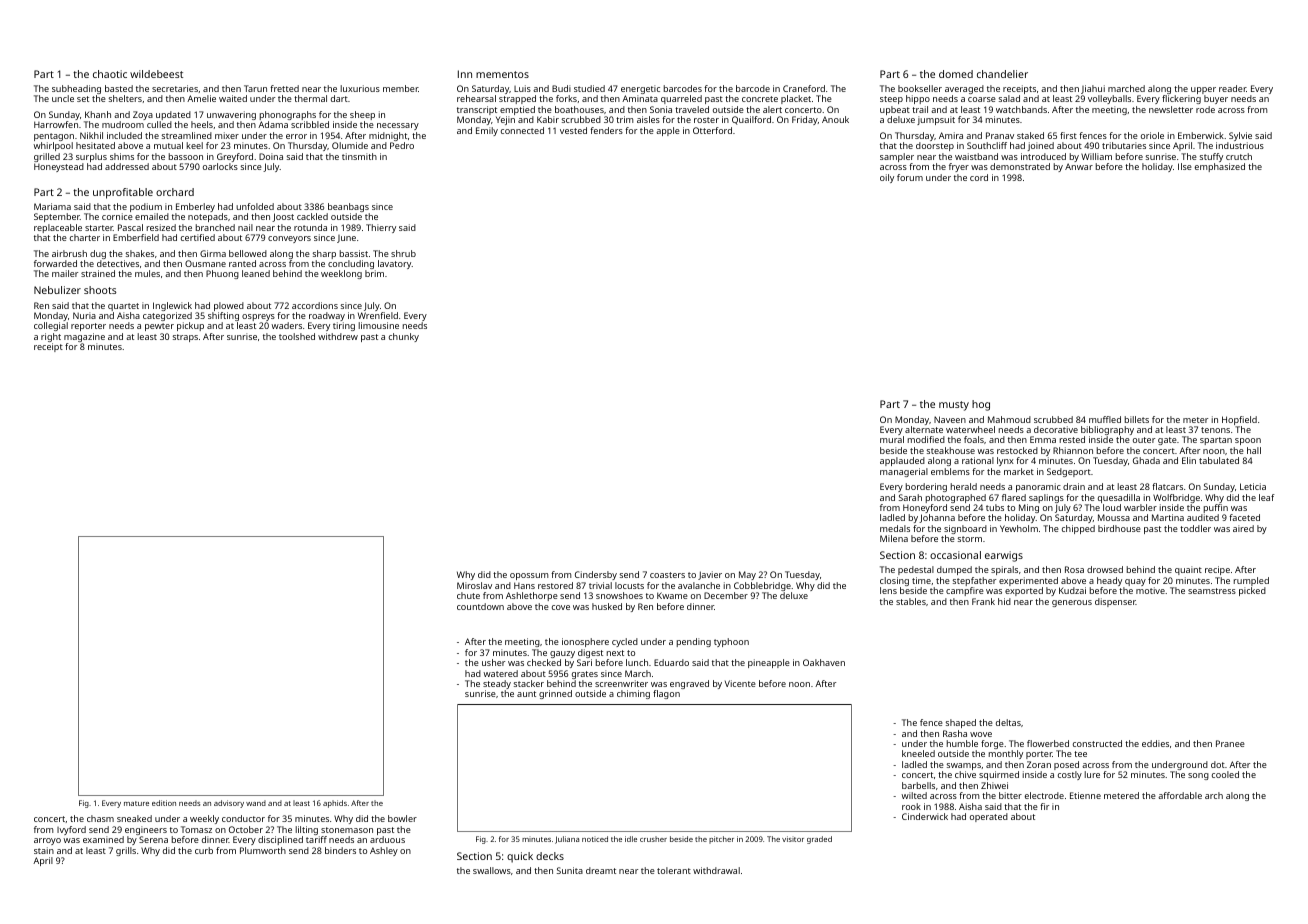 The height and width of the image is (924, 1308). What do you see at coordinates (474, 585) in the image?
I see `Miroslav` at bounding box center [474, 585].
